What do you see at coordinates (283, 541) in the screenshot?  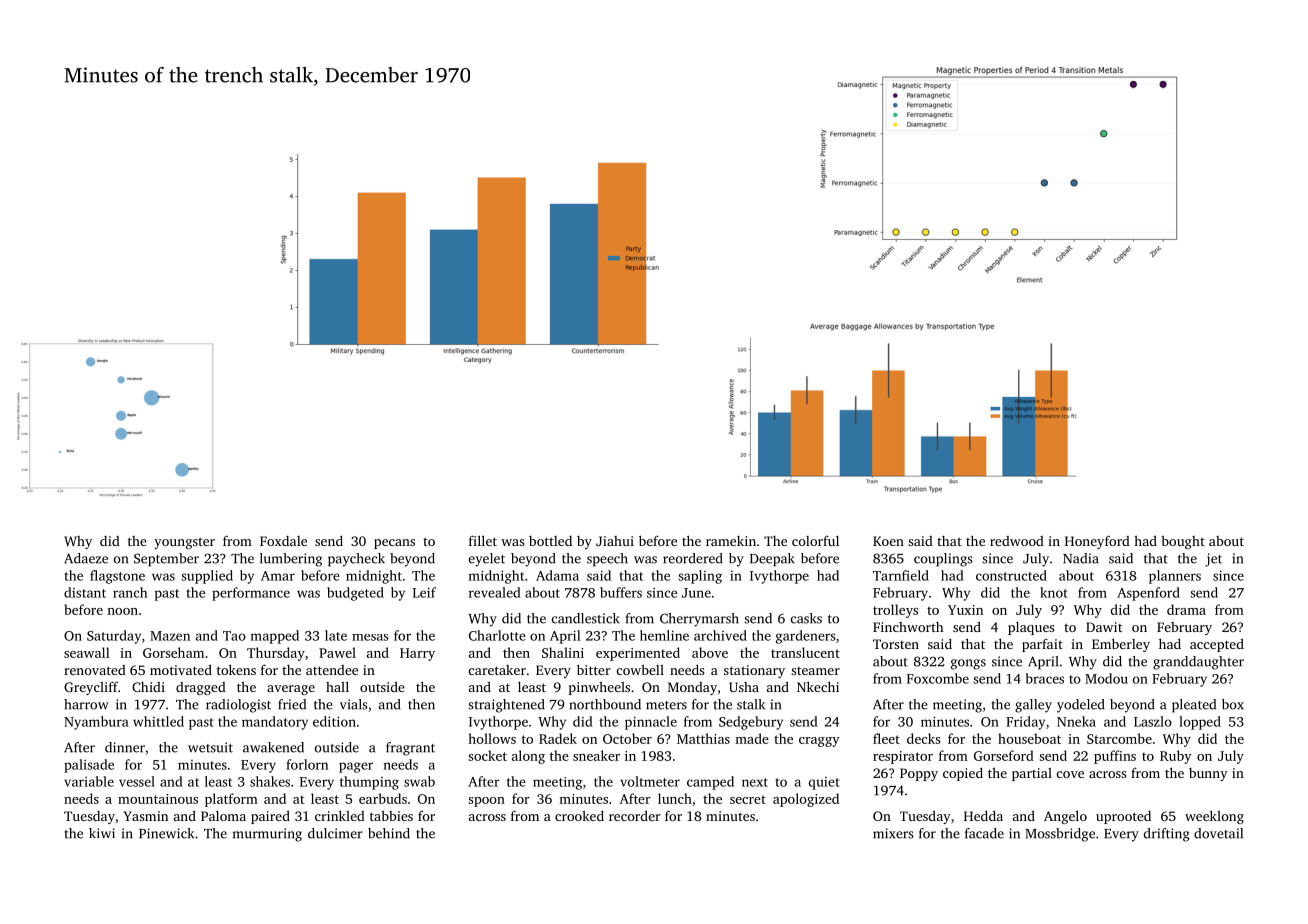 I see `Foxdale` at bounding box center [283, 541].
